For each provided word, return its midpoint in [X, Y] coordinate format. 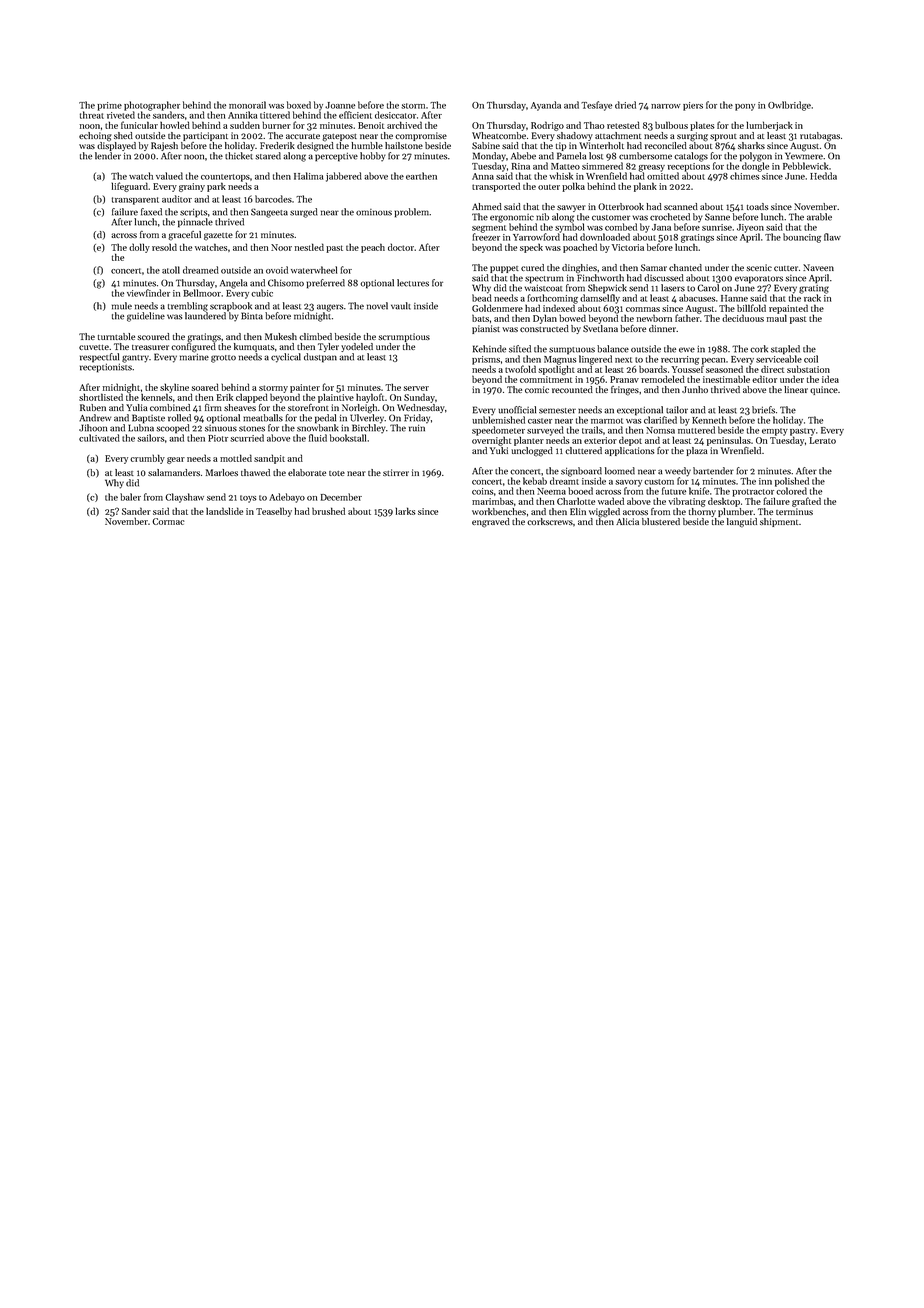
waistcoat [543, 288]
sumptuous [572, 351]
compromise [421, 136]
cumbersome [645, 156]
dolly [139, 248]
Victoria [628, 247]
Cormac [168, 521]
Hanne [734, 298]
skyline [174, 388]
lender [108, 156]
